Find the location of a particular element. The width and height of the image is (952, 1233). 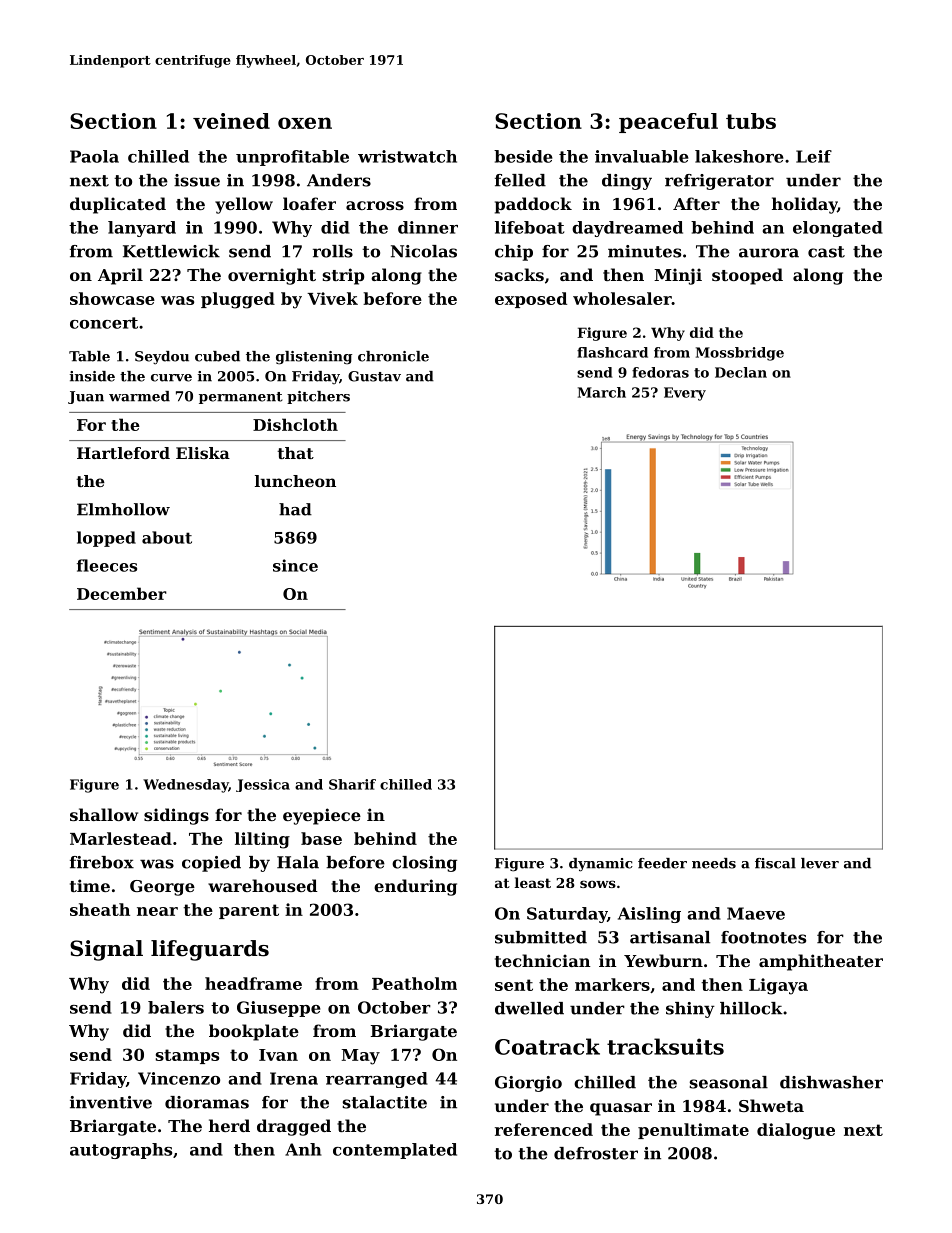

Gustav is located at coordinates (374, 376).
